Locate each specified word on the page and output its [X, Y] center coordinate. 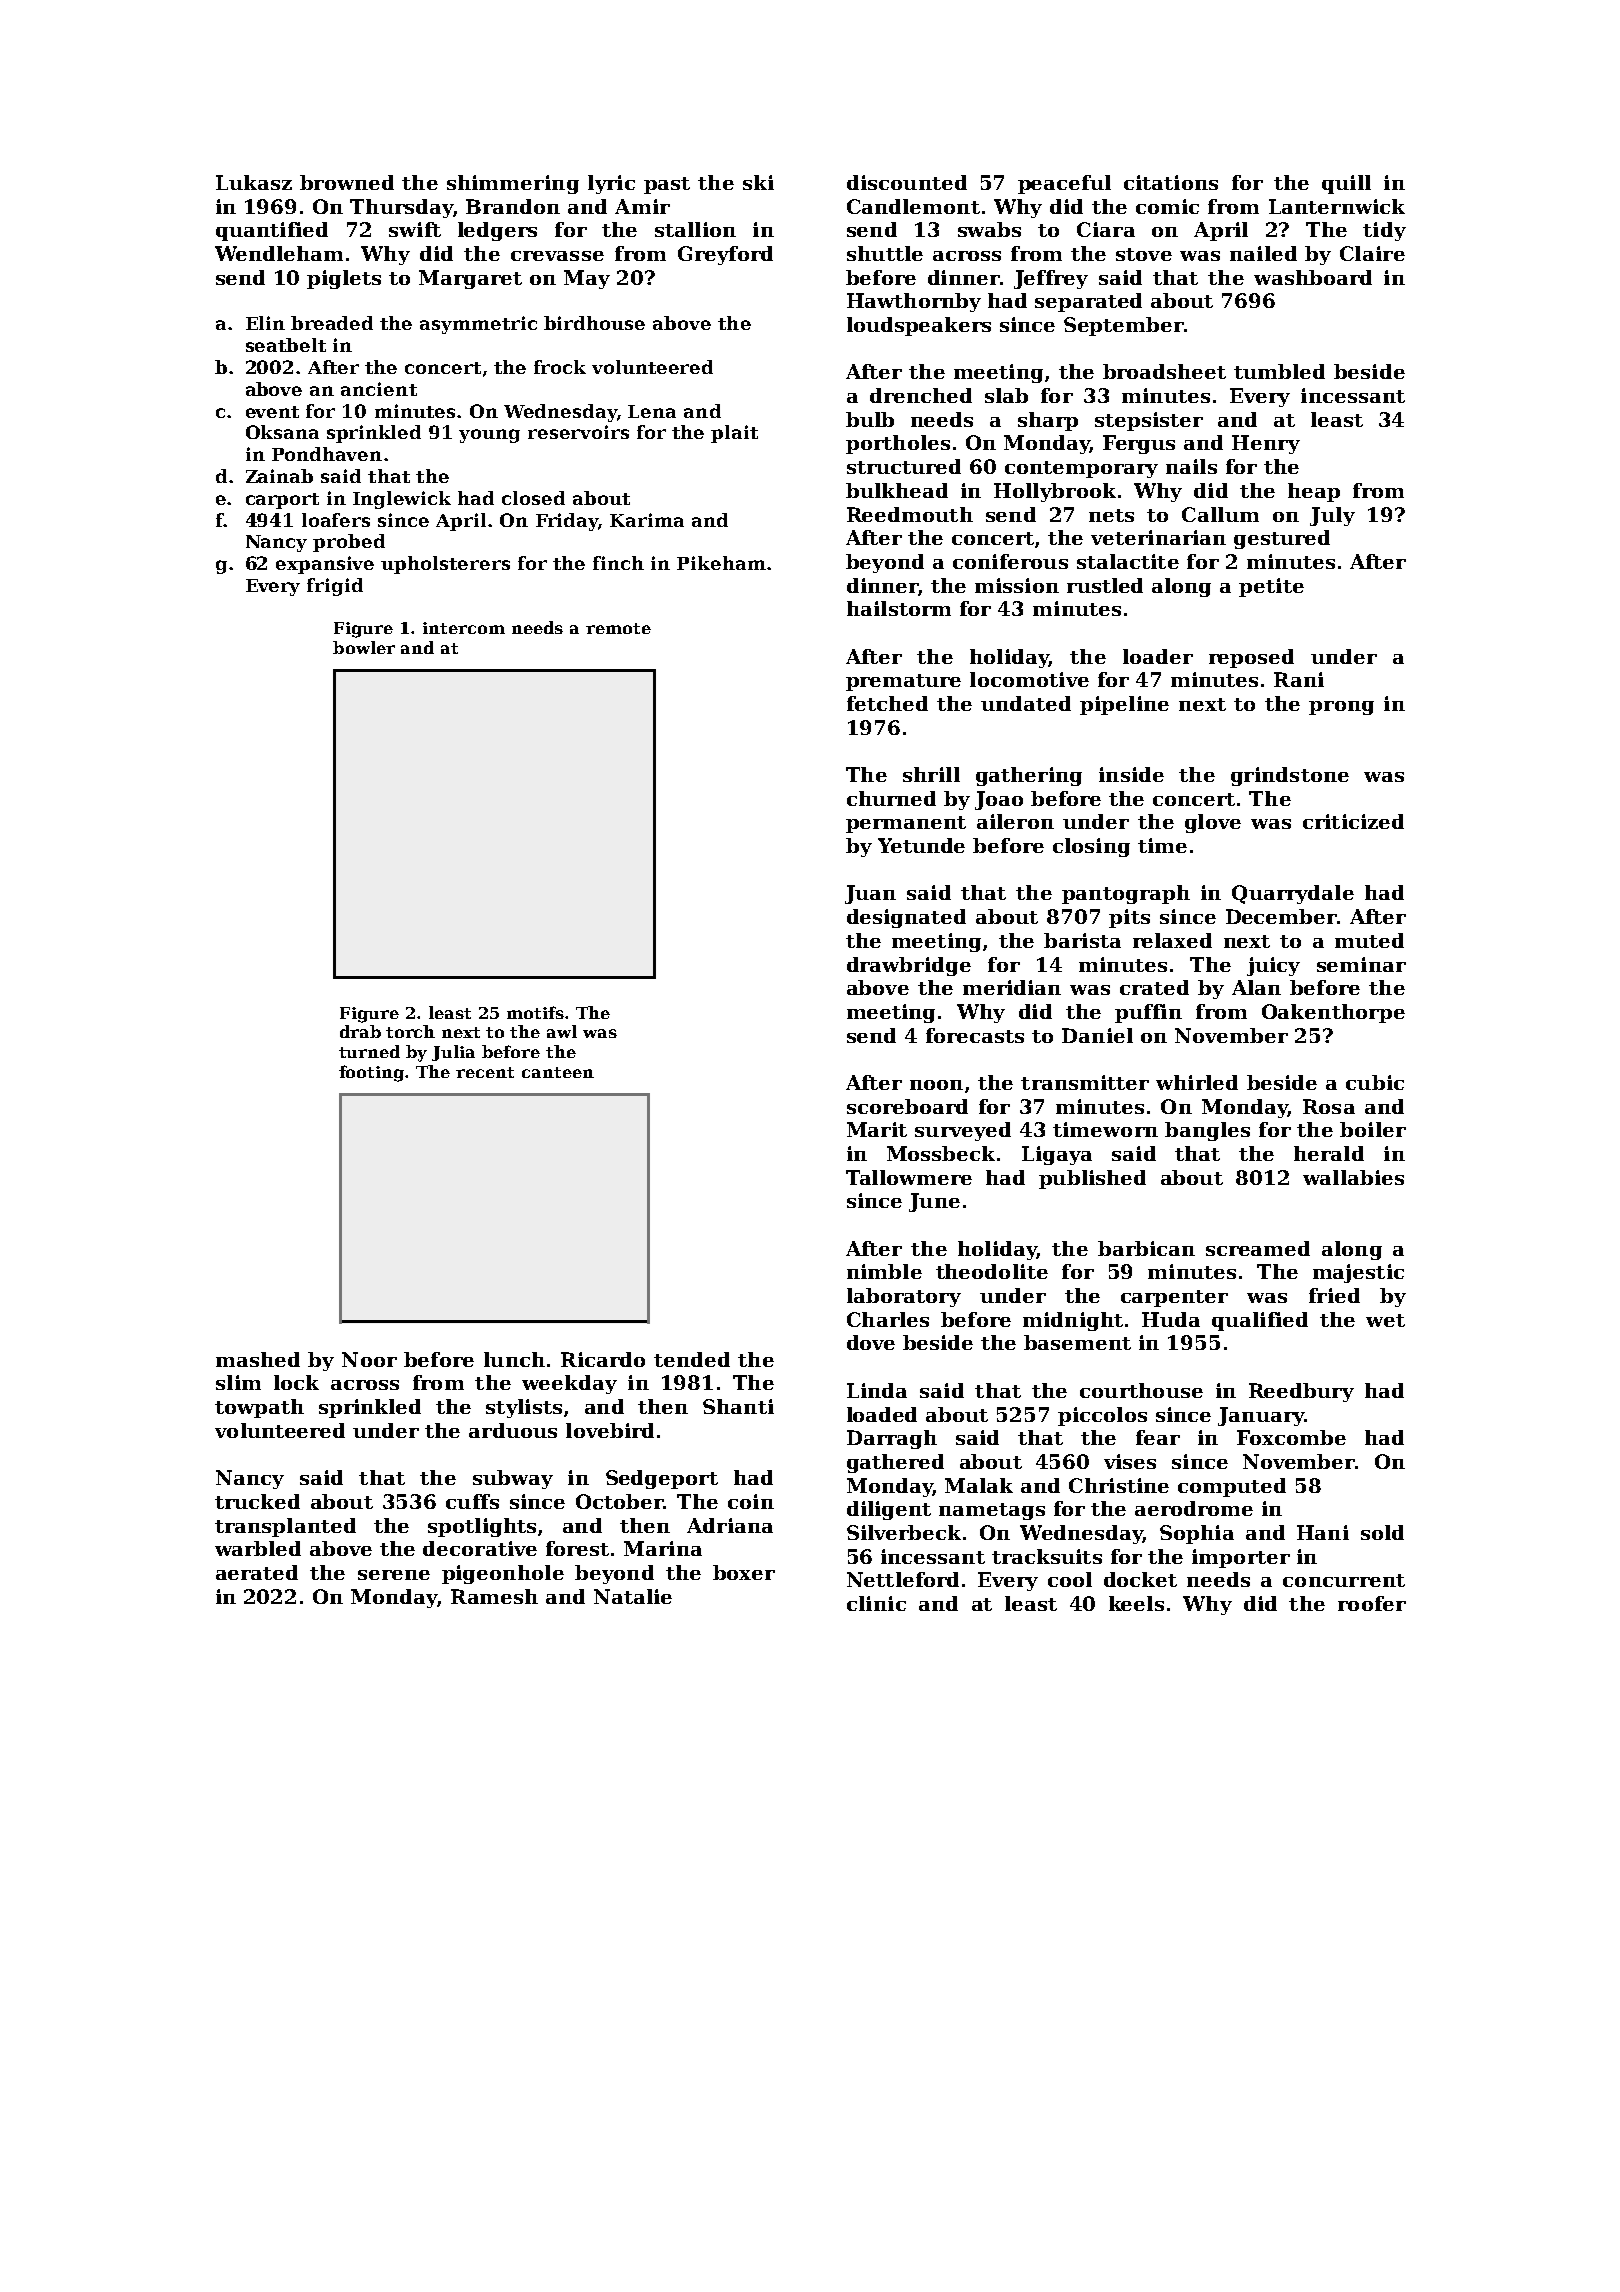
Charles [888, 1319]
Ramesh [494, 1596]
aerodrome [1194, 1508]
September [1123, 326]
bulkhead [897, 490]
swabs [989, 229]
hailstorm [899, 608]
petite [1271, 587]
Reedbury [1301, 1392]
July [1332, 516]
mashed [258, 1359]
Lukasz [254, 182]
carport [282, 501]
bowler [364, 647]
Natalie [633, 1596]
